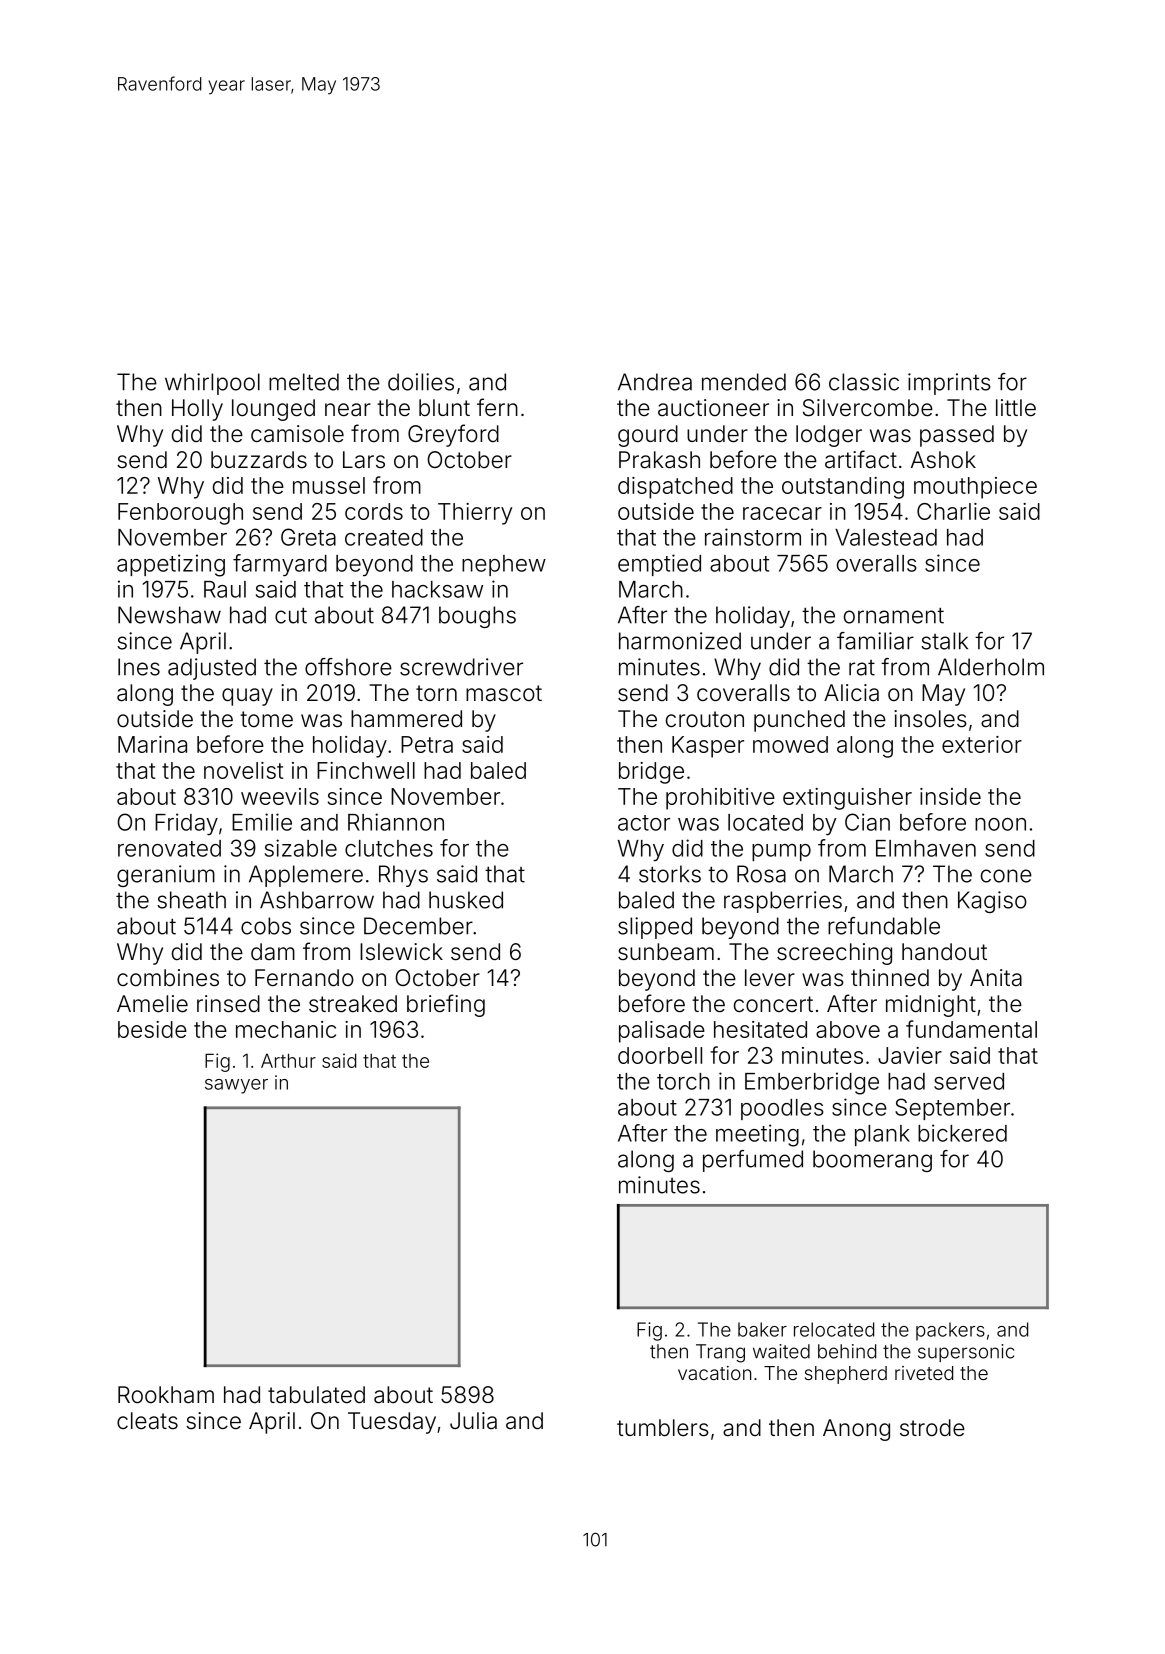 This screenshot has height=1654, width=1165. Describe the element at coordinates (655, 382) in the screenshot. I see `Andrea` at that location.
